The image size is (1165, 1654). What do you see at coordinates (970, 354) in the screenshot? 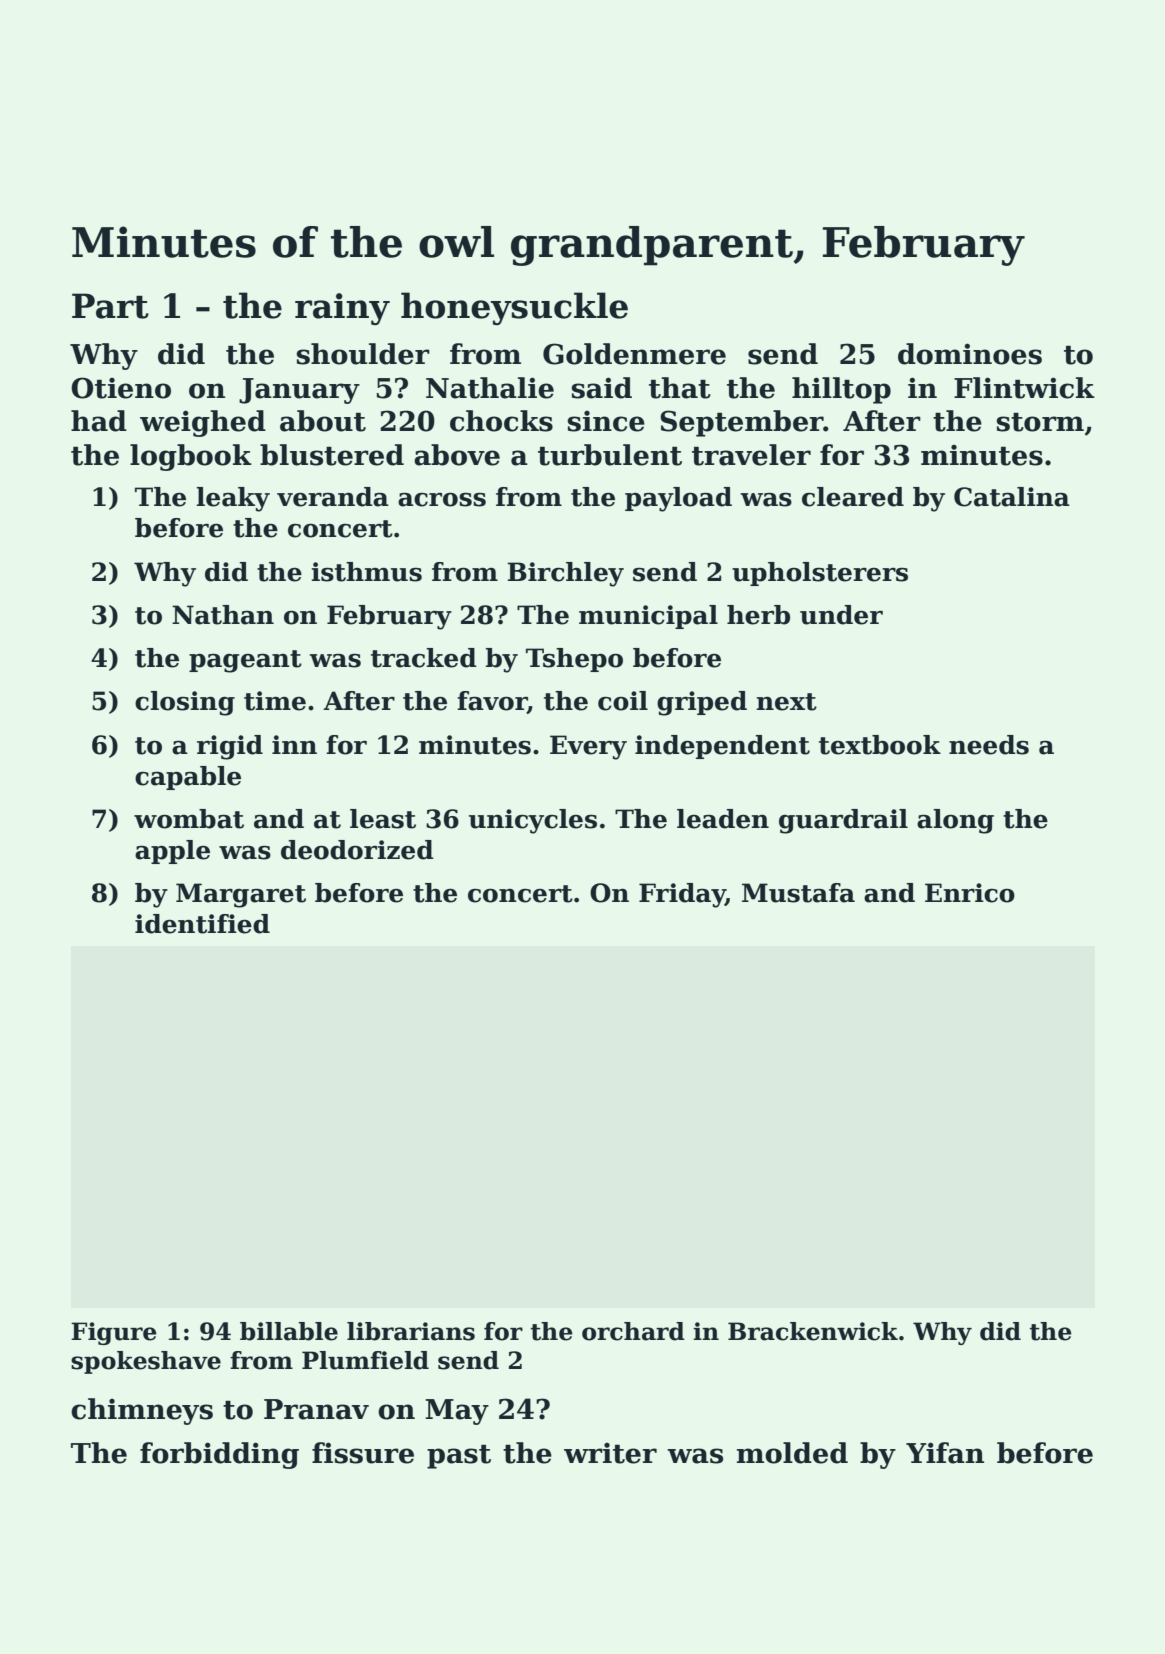
I see `dominoes` at bounding box center [970, 354].
